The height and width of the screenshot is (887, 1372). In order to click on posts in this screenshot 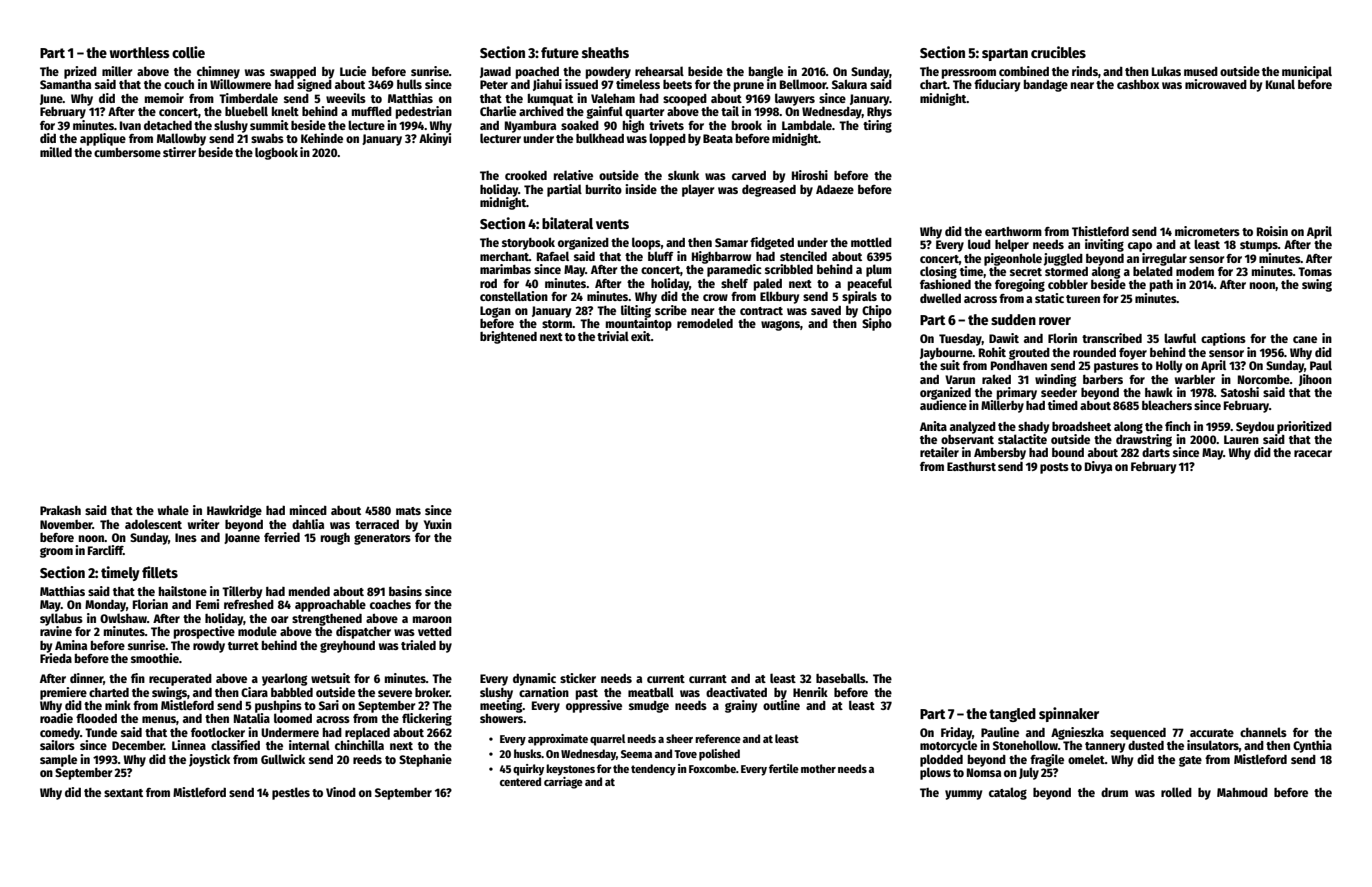, I will do `click(1054, 468)`.
